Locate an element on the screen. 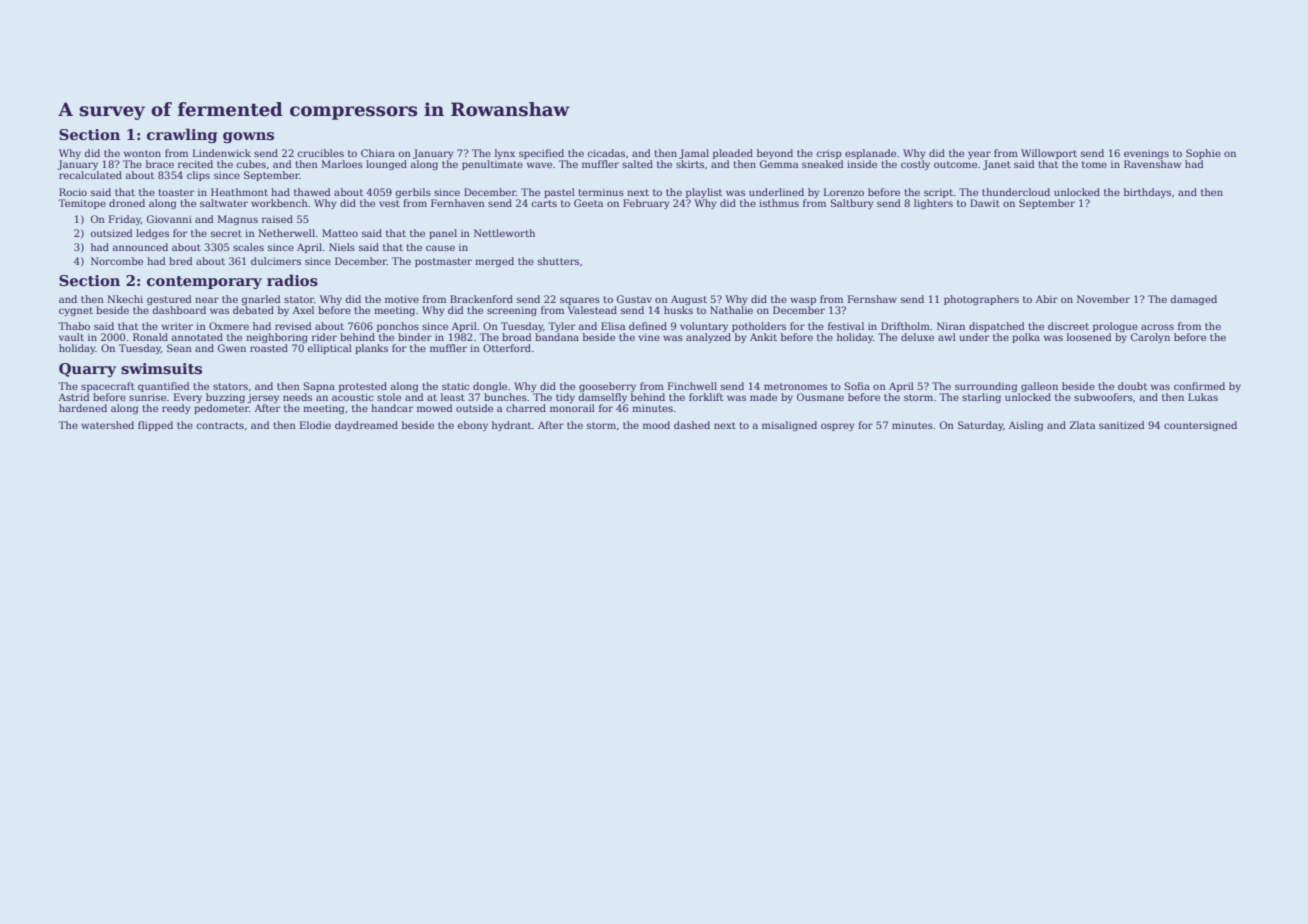 The image size is (1308, 924). gooseberry is located at coordinates (607, 387).
